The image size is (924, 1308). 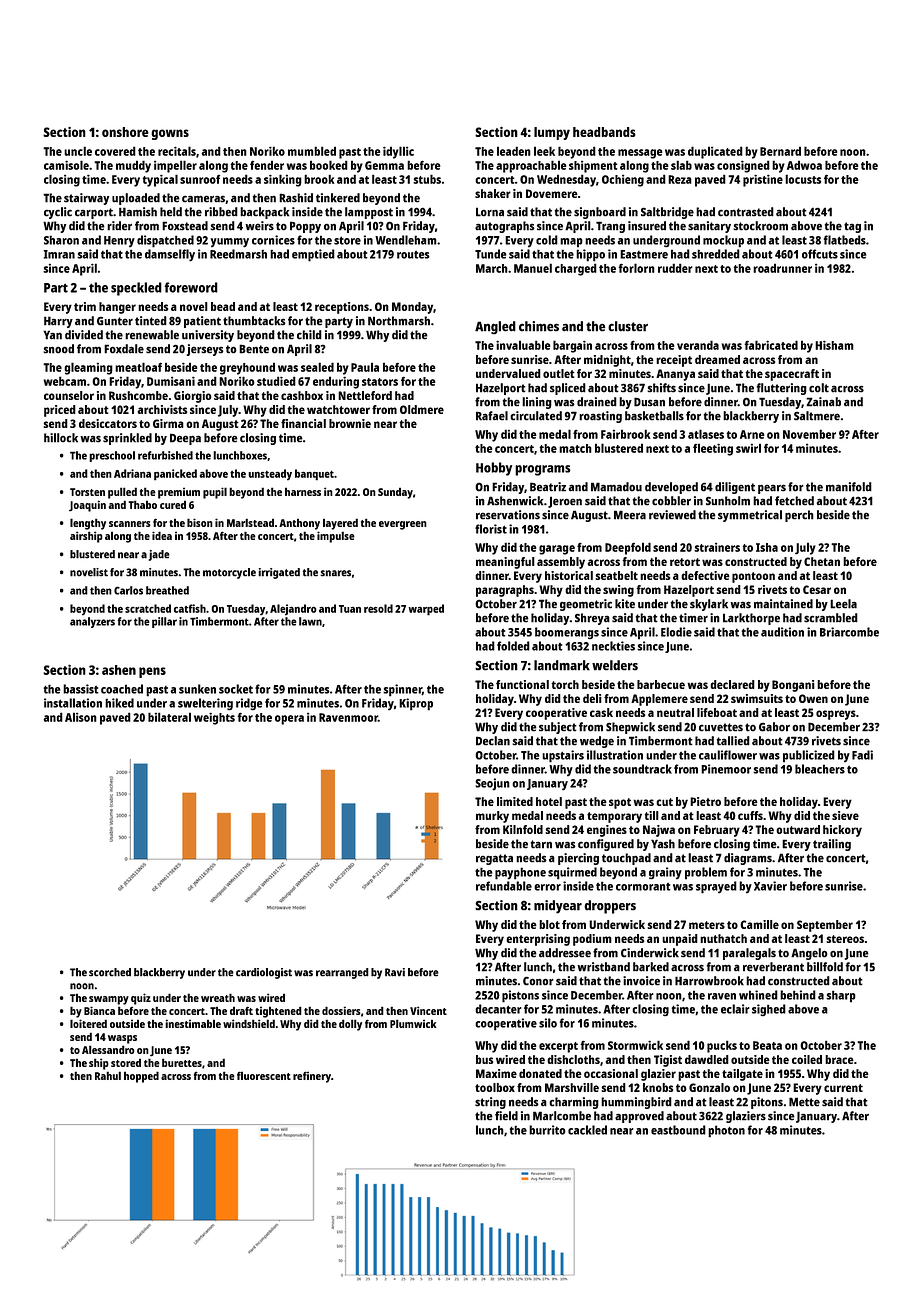 I want to click on sieve, so click(x=845, y=815).
